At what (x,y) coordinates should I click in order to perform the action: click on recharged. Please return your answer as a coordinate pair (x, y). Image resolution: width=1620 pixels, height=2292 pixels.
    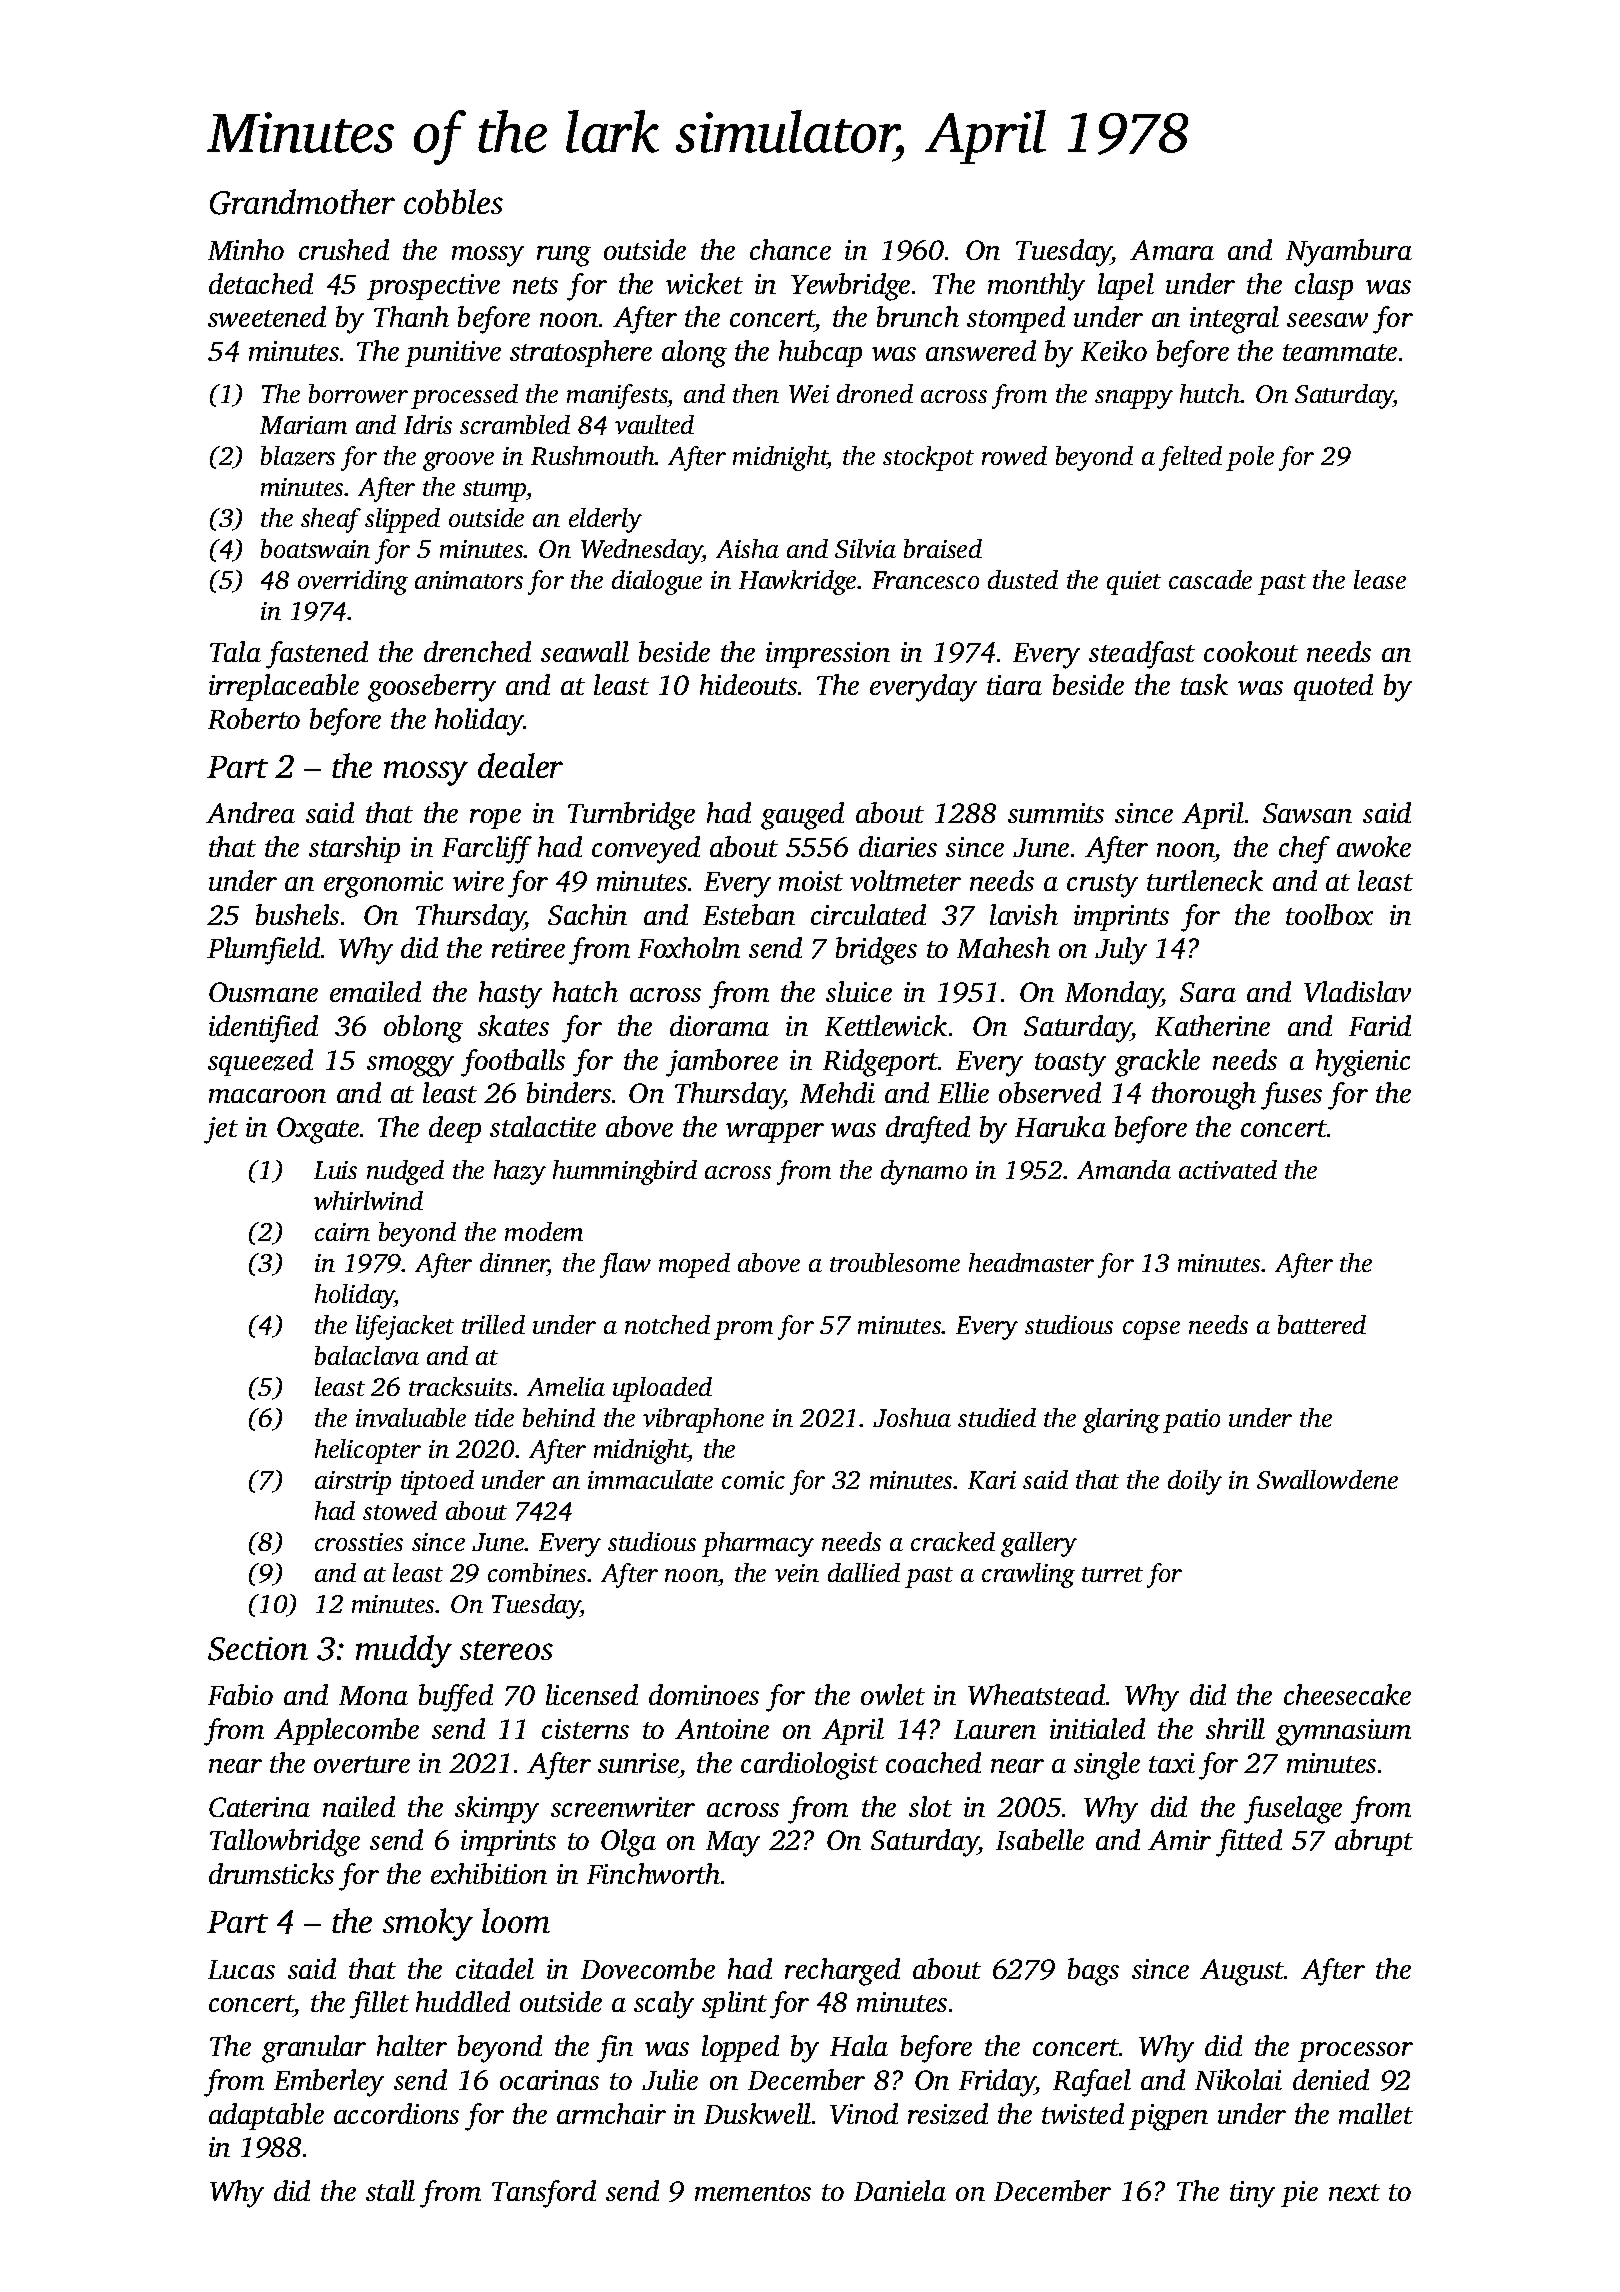
    Looking at the image, I should click on (842, 1972).
